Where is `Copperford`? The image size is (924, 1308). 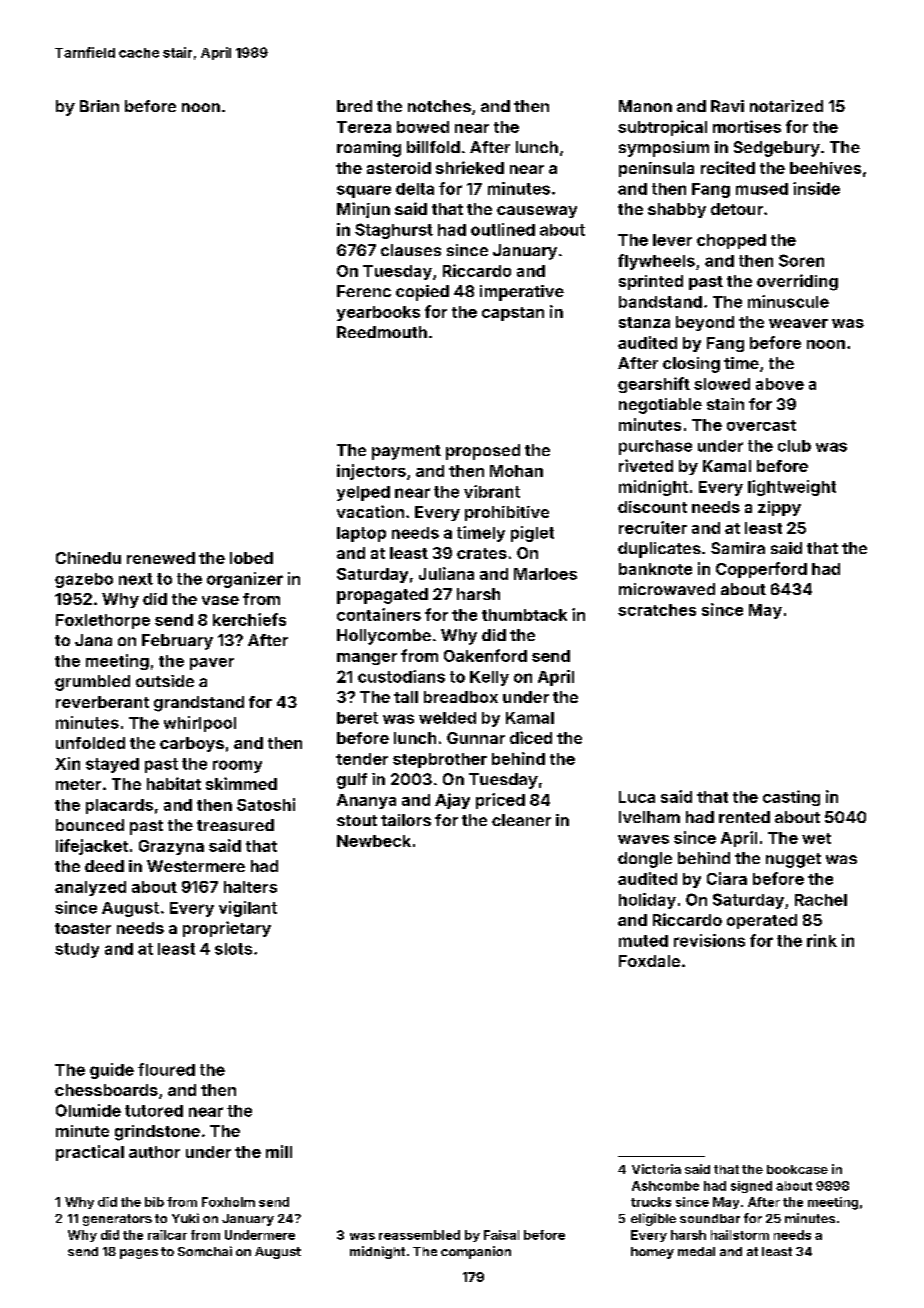 Copperford is located at coordinates (761, 570).
